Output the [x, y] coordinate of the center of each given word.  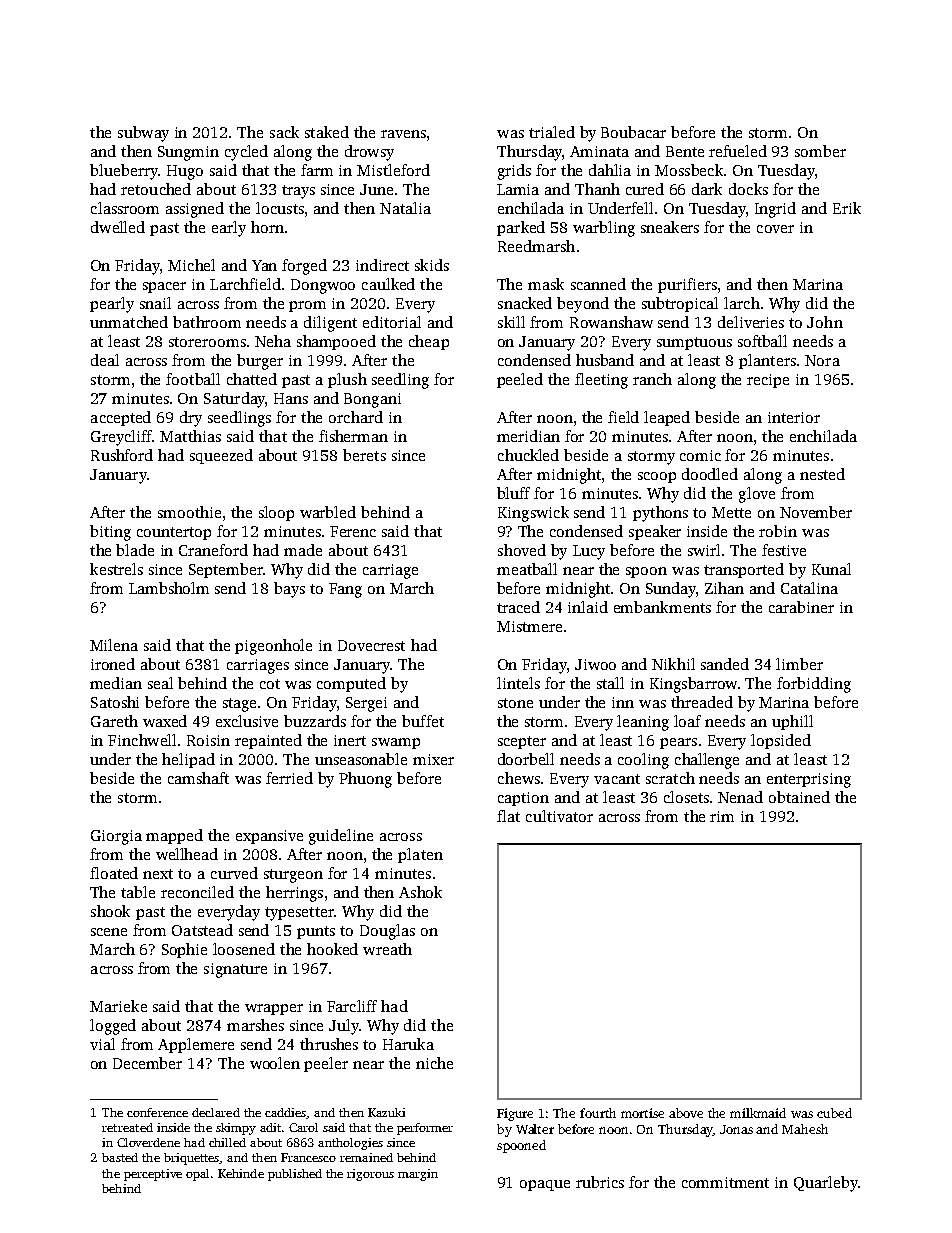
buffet [423, 721]
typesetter [299, 914]
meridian [528, 436]
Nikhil [673, 664]
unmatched [129, 322]
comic [700, 455]
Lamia [518, 189]
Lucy [589, 552]
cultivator [559, 816]
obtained [799, 797]
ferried [289, 778]
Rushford [122, 455]
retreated [127, 1127]
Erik [847, 208]
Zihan [724, 588]
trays [298, 192]
